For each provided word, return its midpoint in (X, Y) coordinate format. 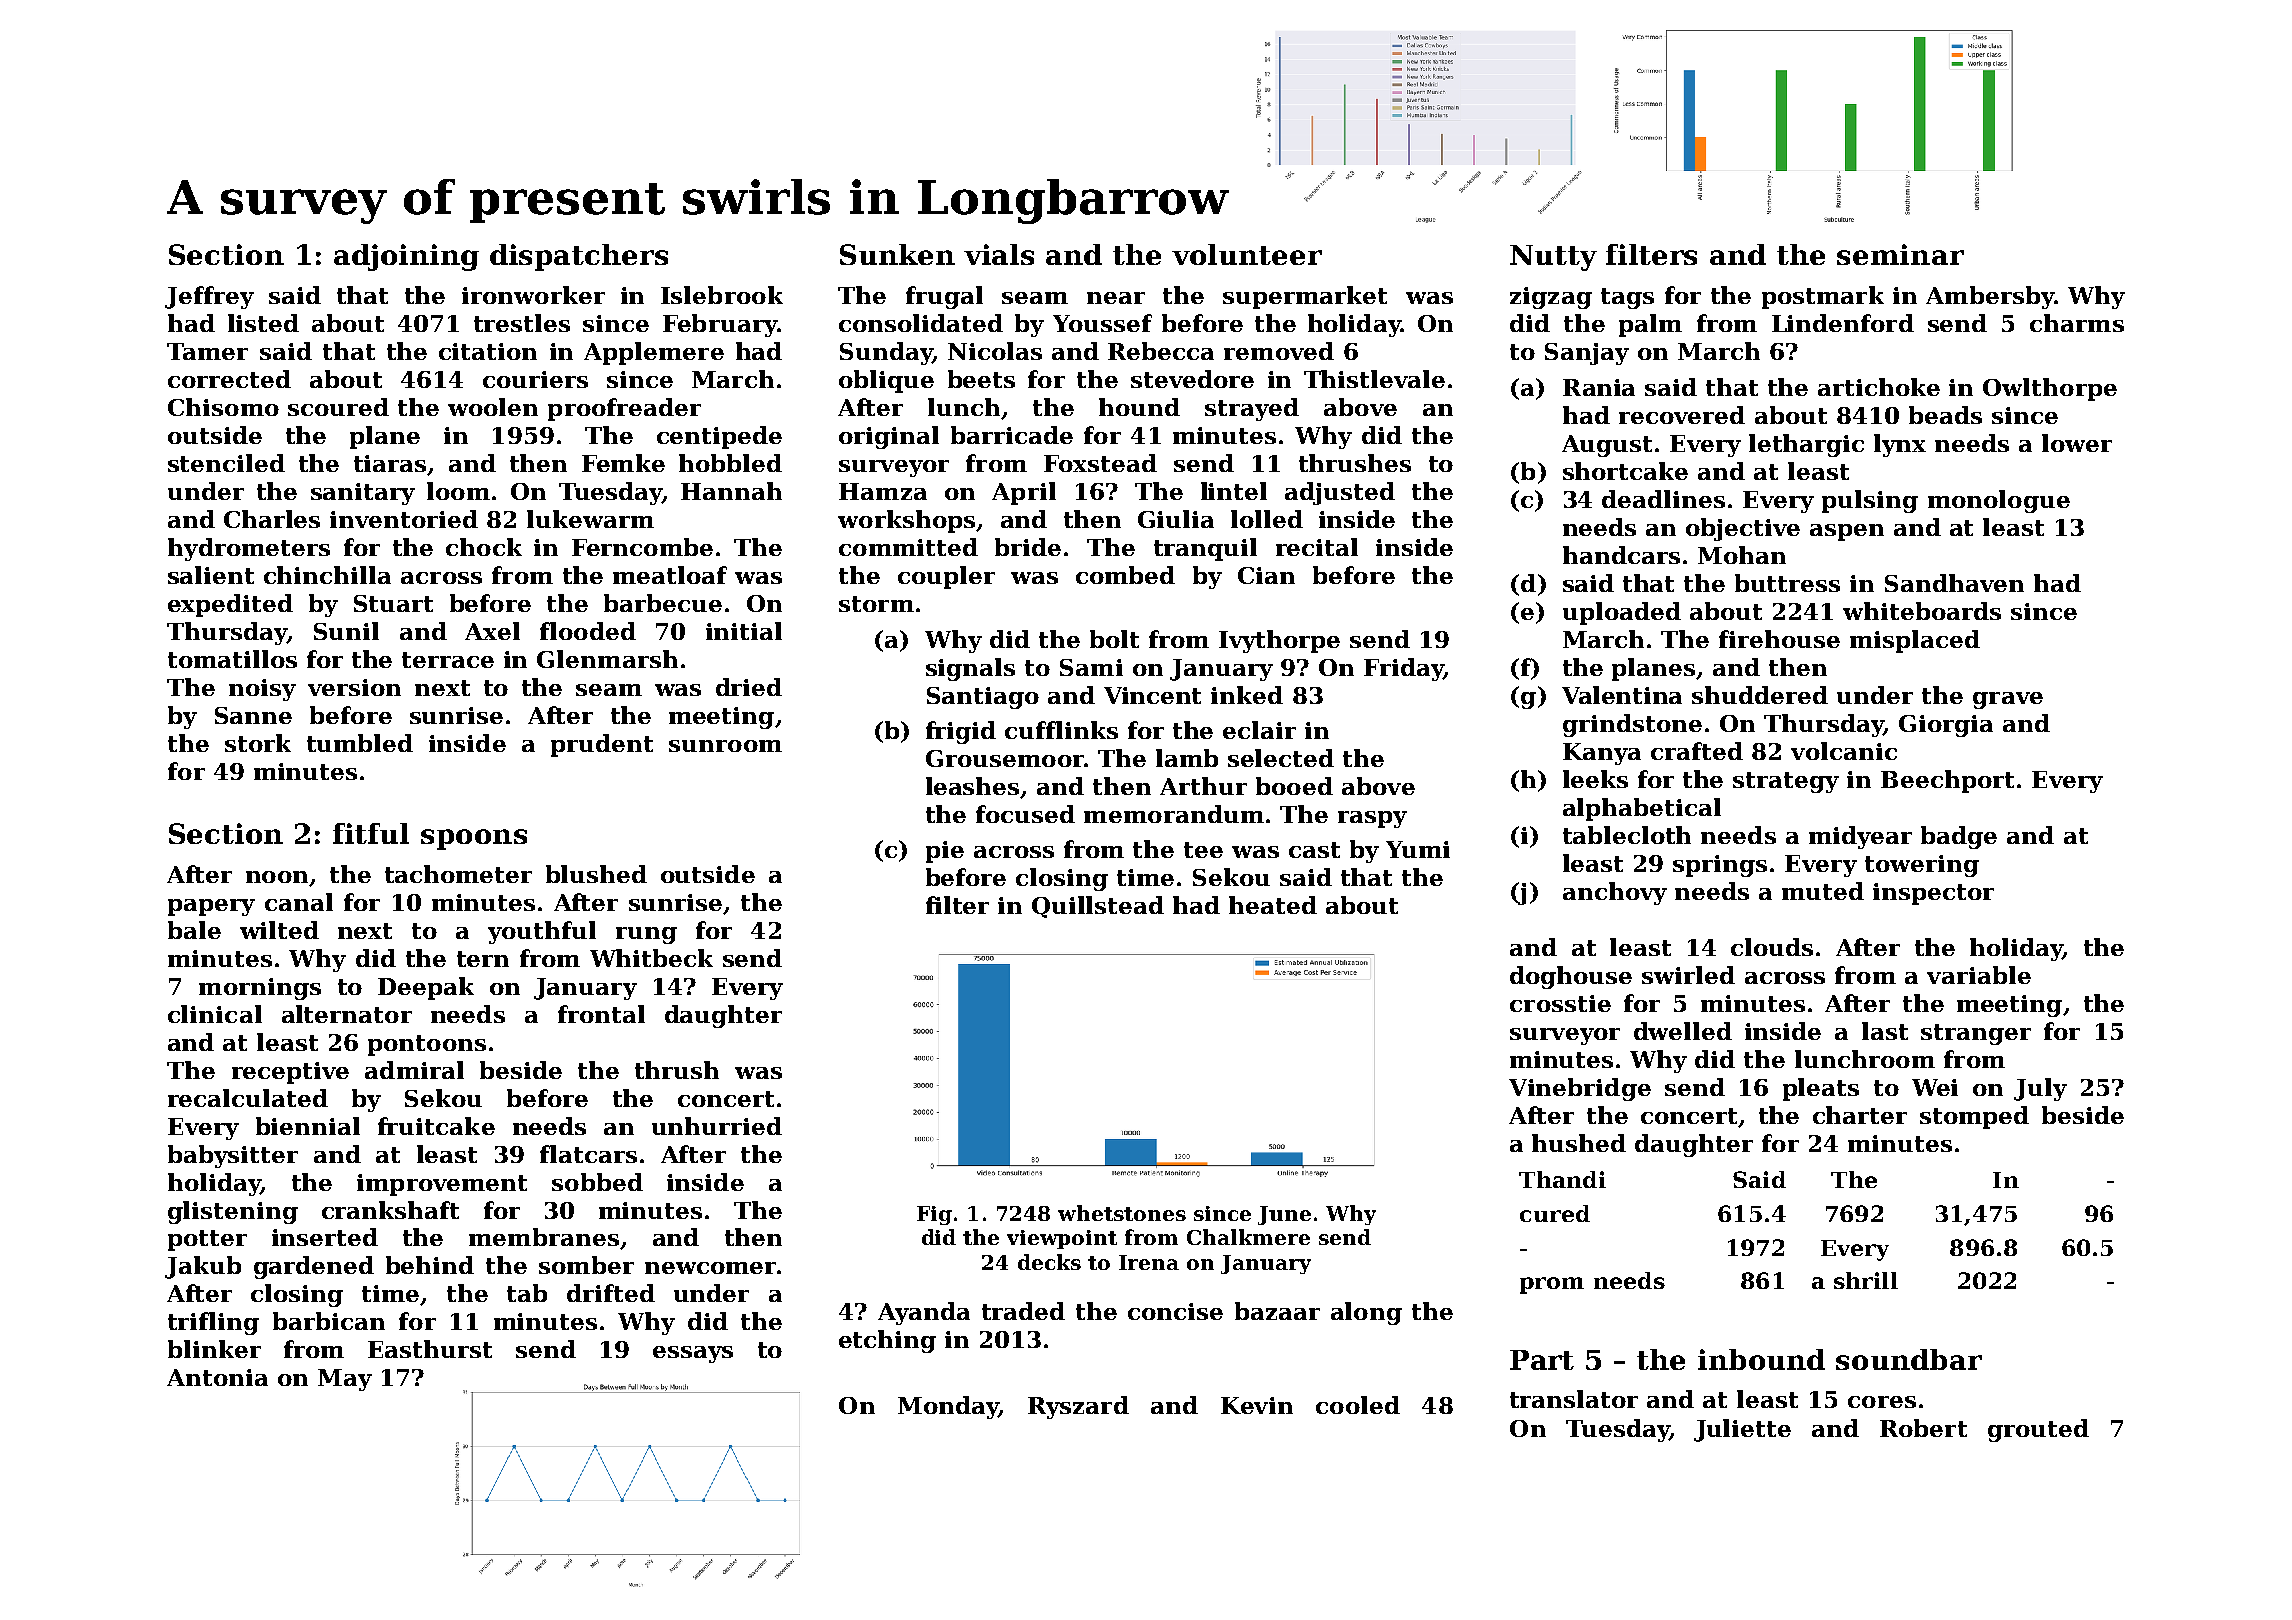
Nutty (1553, 258)
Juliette (1742, 1430)
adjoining (406, 257)
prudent (602, 745)
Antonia (217, 1377)
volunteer (1247, 254)
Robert (1923, 1428)
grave (2008, 700)
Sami (1091, 667)
